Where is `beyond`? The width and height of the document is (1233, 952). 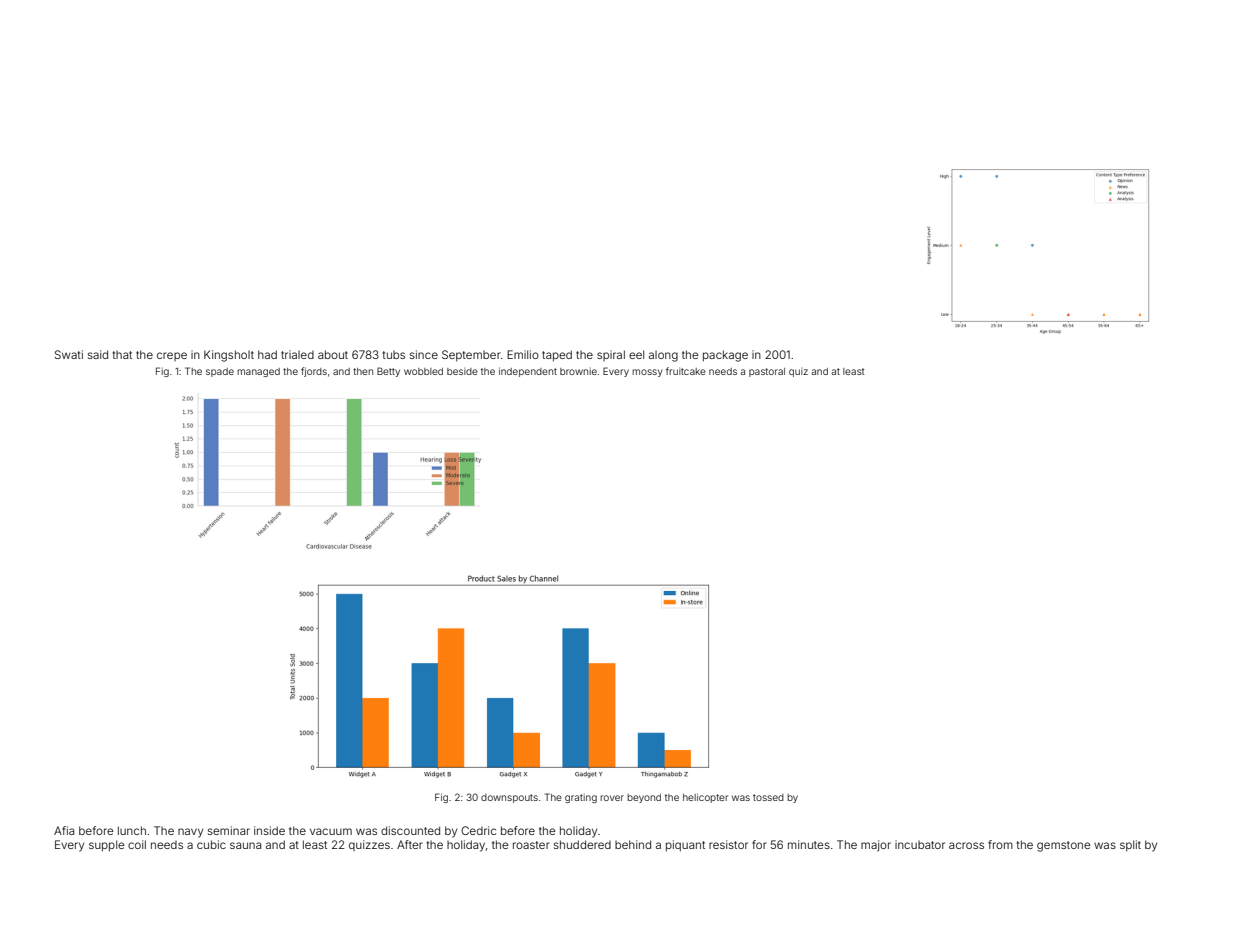
beyond is located at coordinates (644, 798).
